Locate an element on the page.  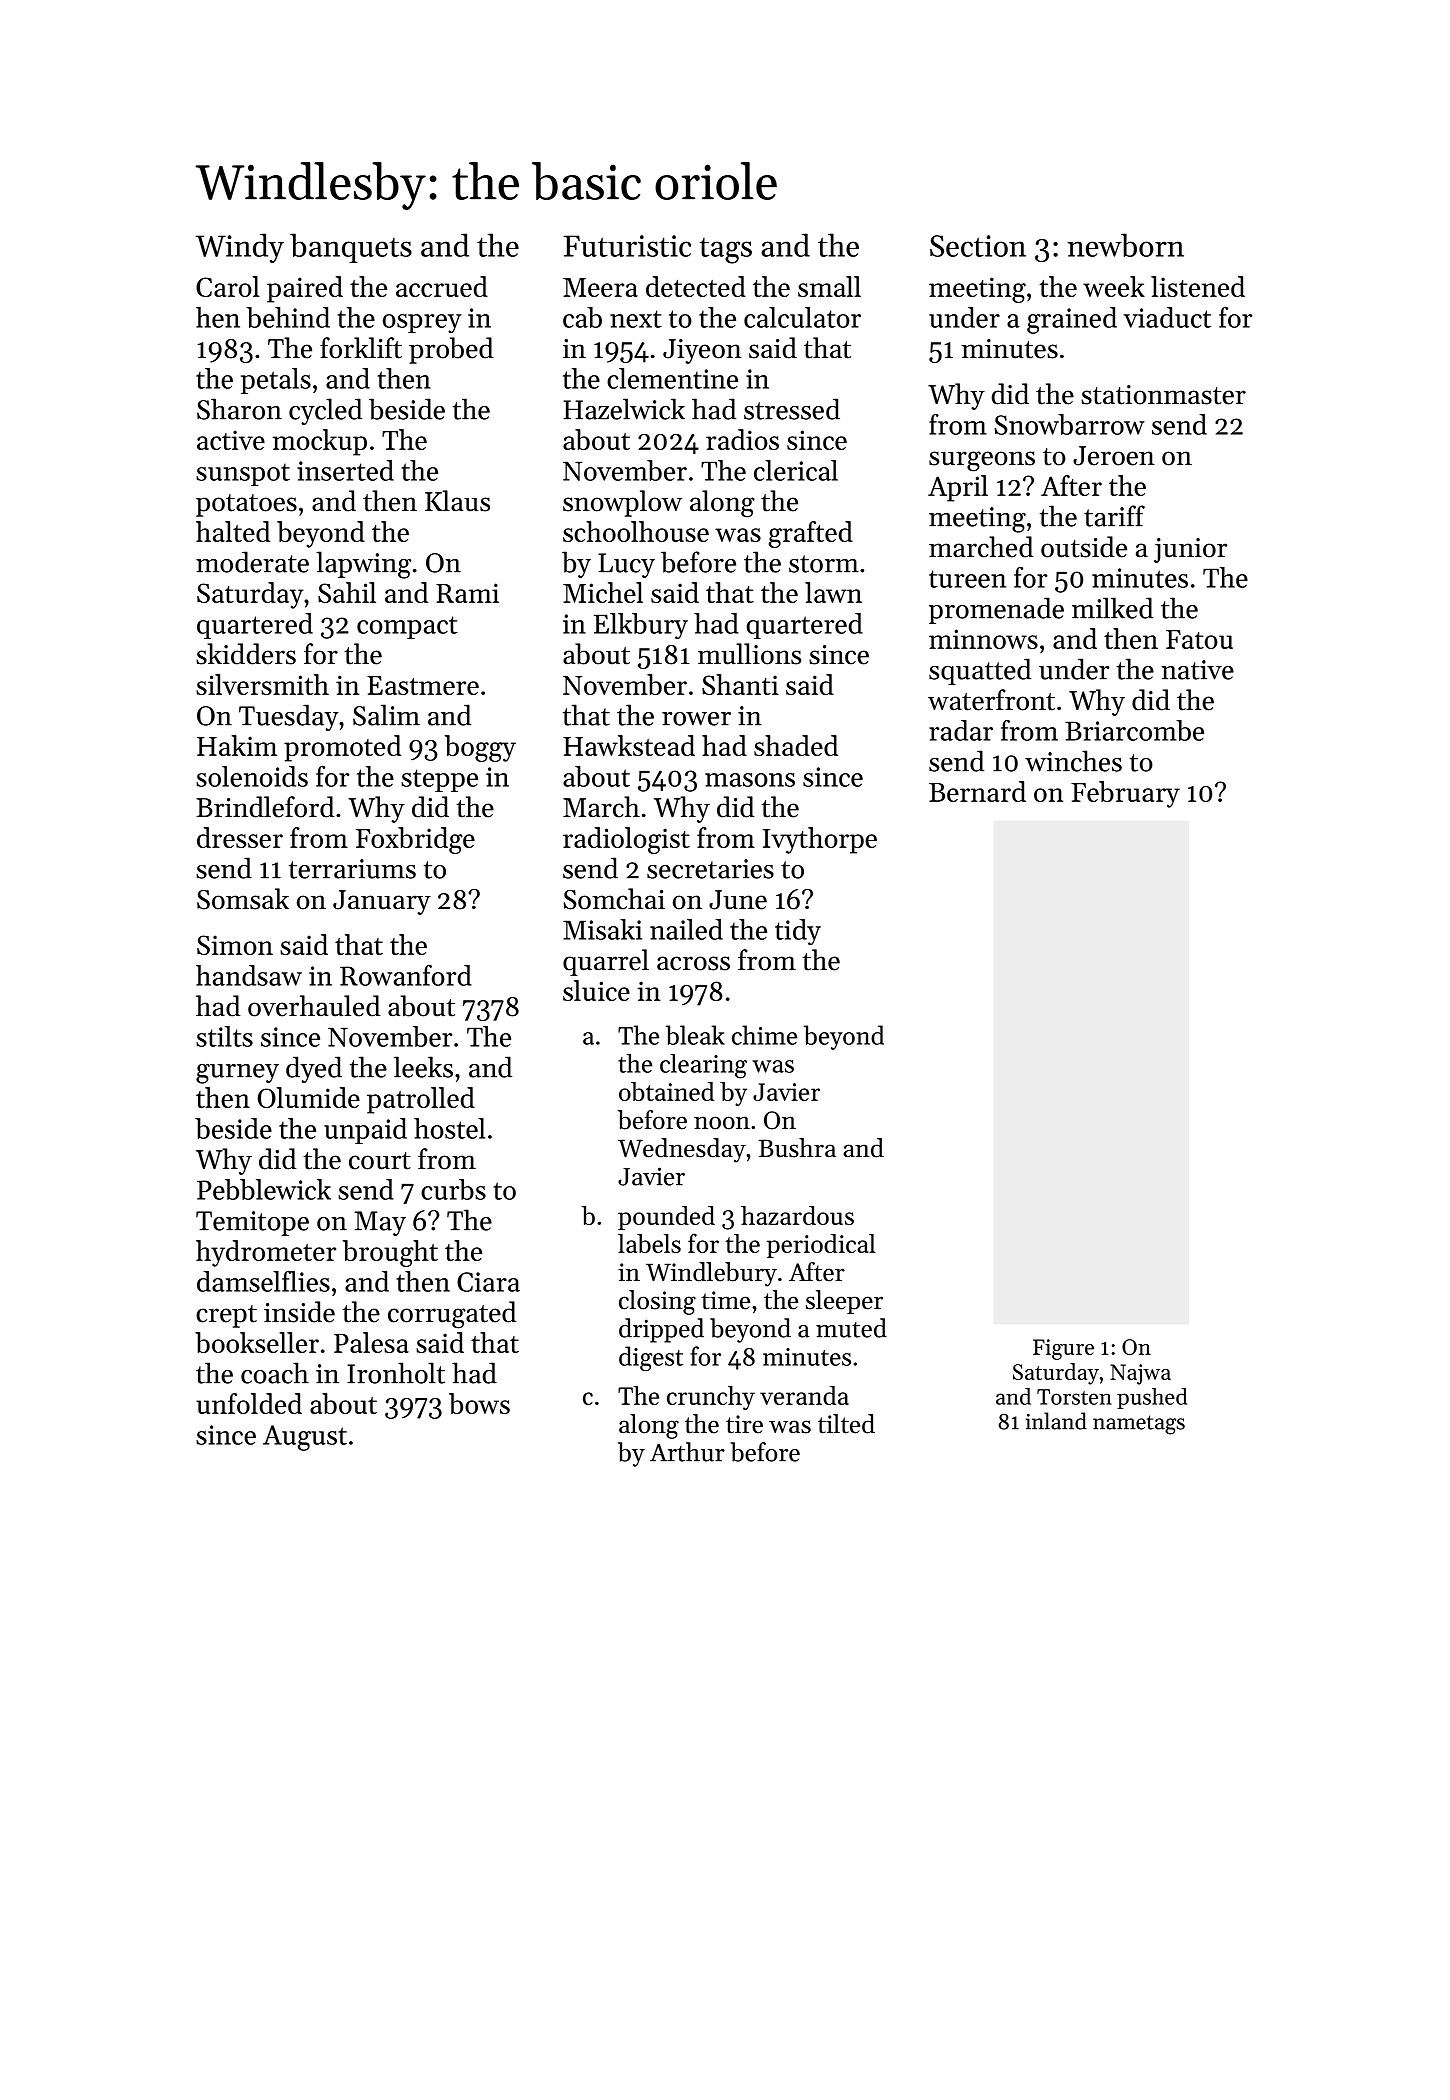
Windlebury is located at coordinates (711, 1274).
